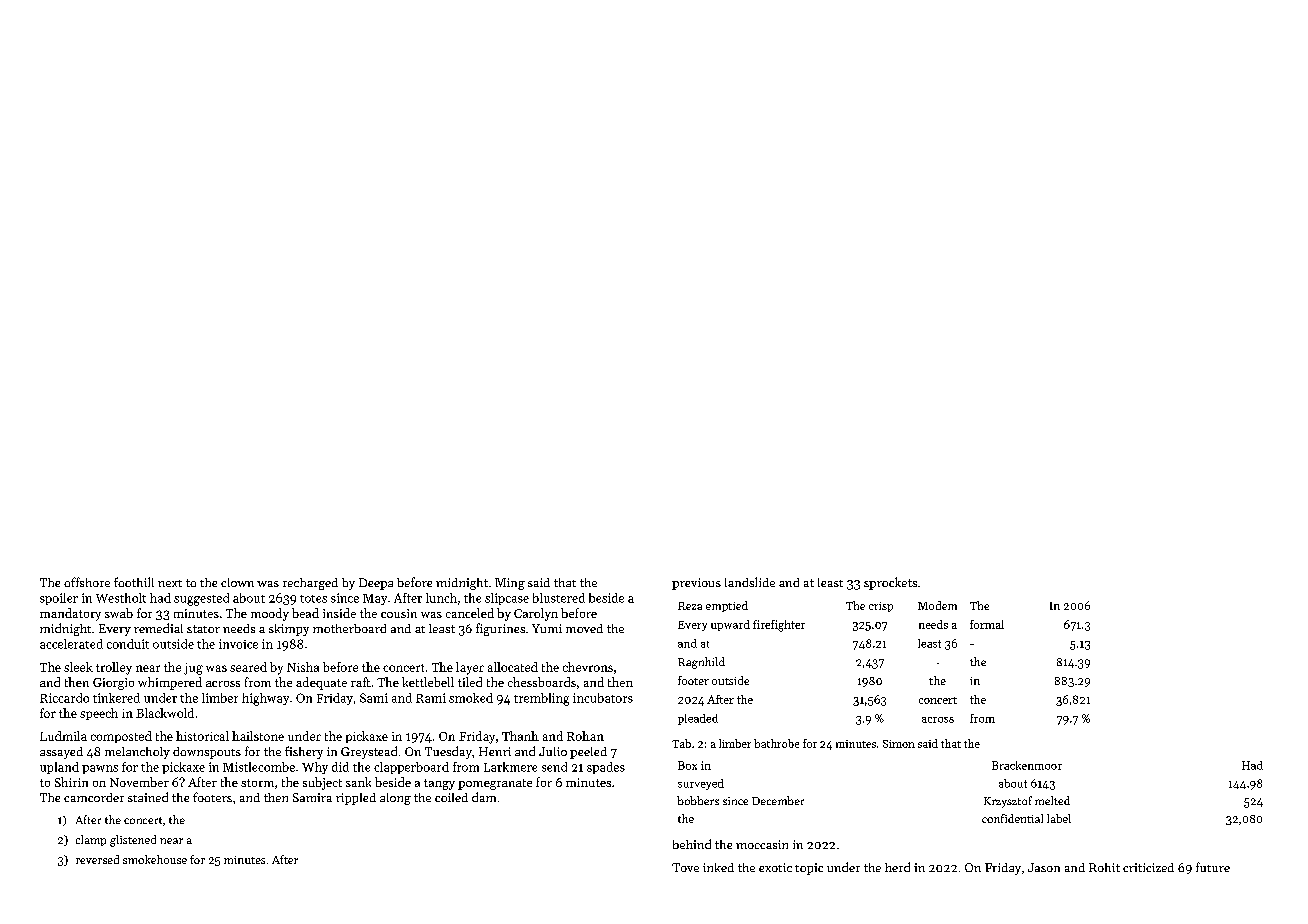  I want to click on landslide, so click(750, 582).
